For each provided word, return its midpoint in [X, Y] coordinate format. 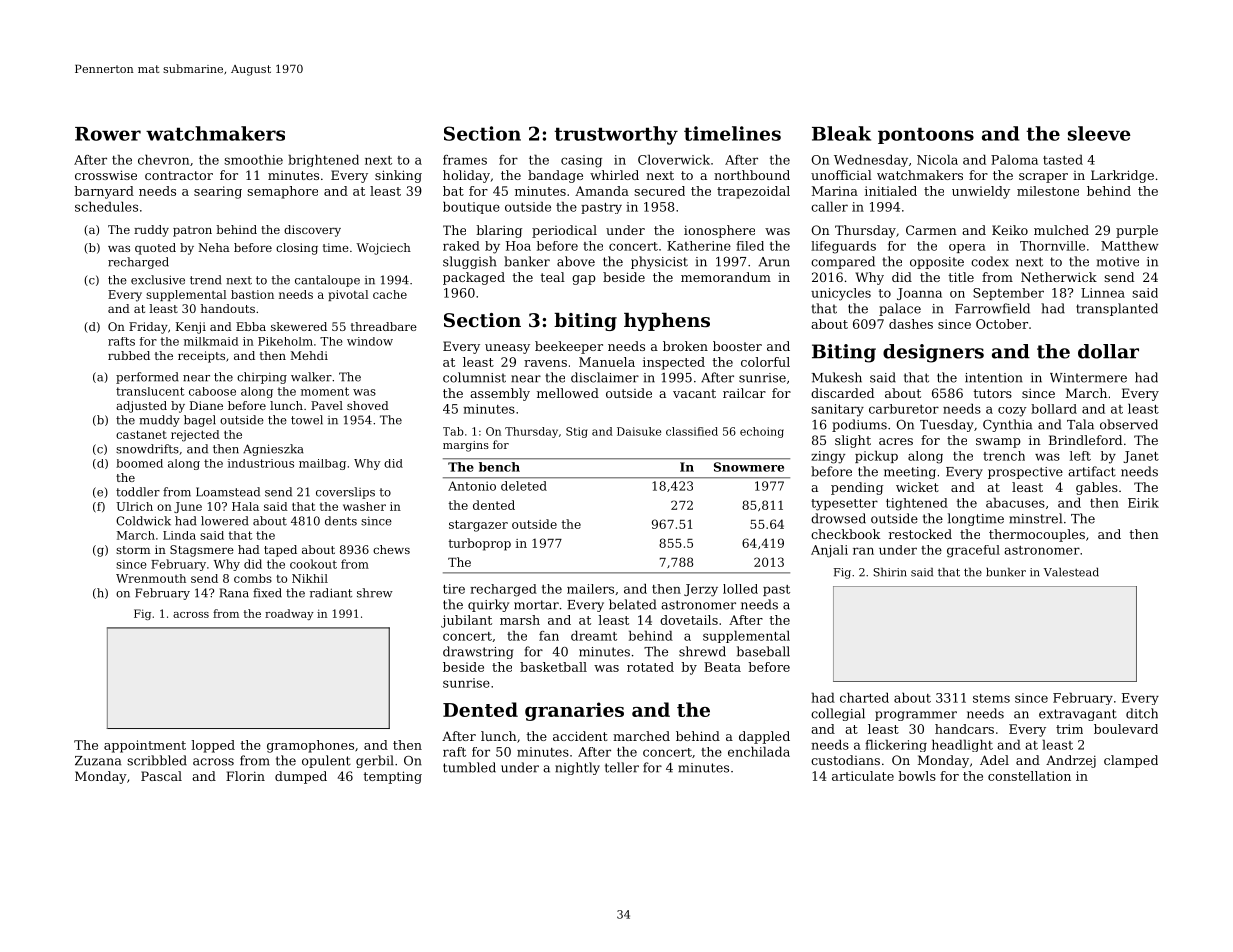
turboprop [479, 544]
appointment [145, 746]
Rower [108, 134]
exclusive [158, 280]
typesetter [844, 505]
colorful [765, 362]
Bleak [841, 133]
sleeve [1099, 133]
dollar [1108, 351]
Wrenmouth [151, 578]
